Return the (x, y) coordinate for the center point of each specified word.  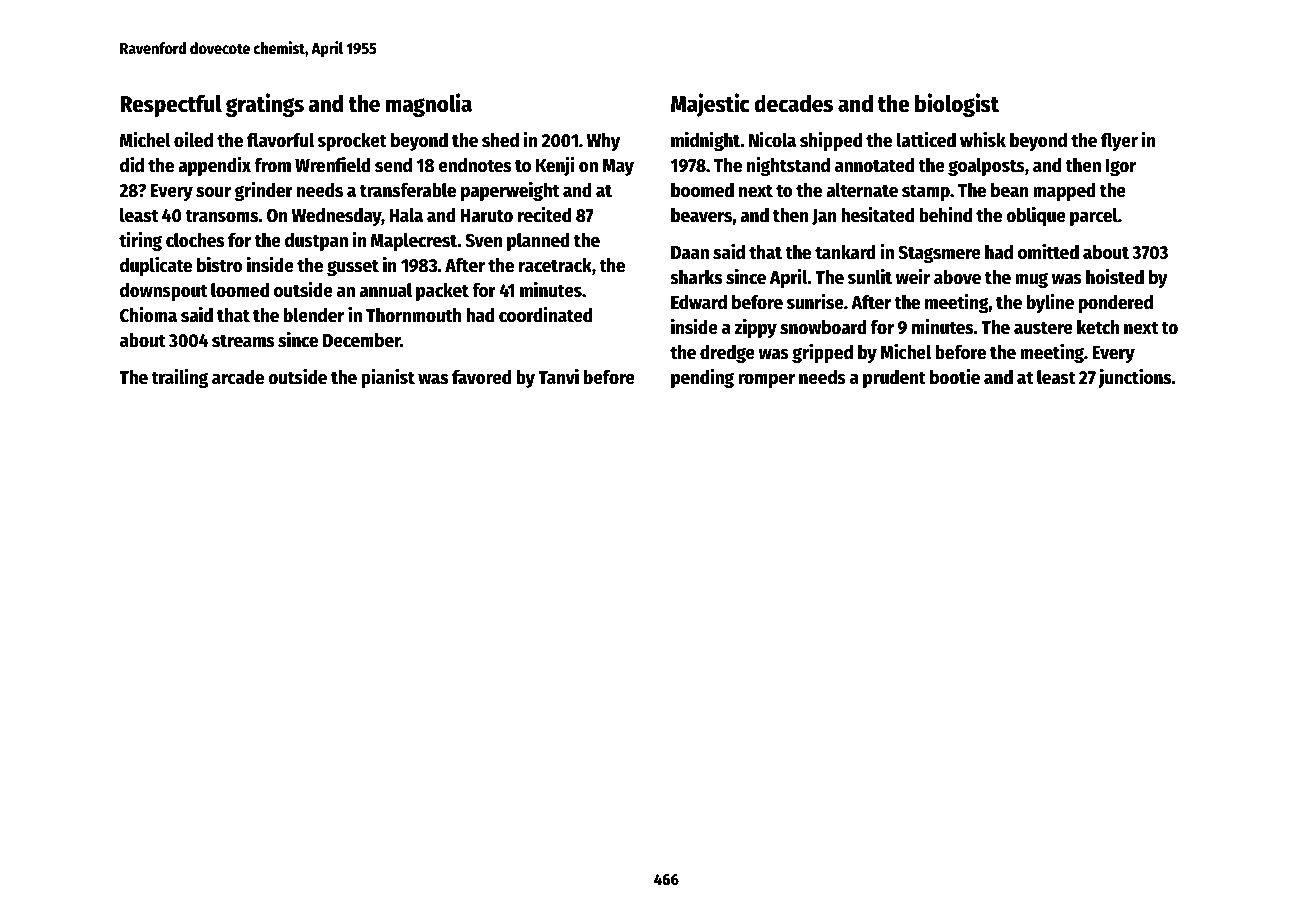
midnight (706, 141)
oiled (193, 140)
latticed (926, 140)
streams (243, 341)
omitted (1048, 252)
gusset (353, 267)
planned (538, 242)
